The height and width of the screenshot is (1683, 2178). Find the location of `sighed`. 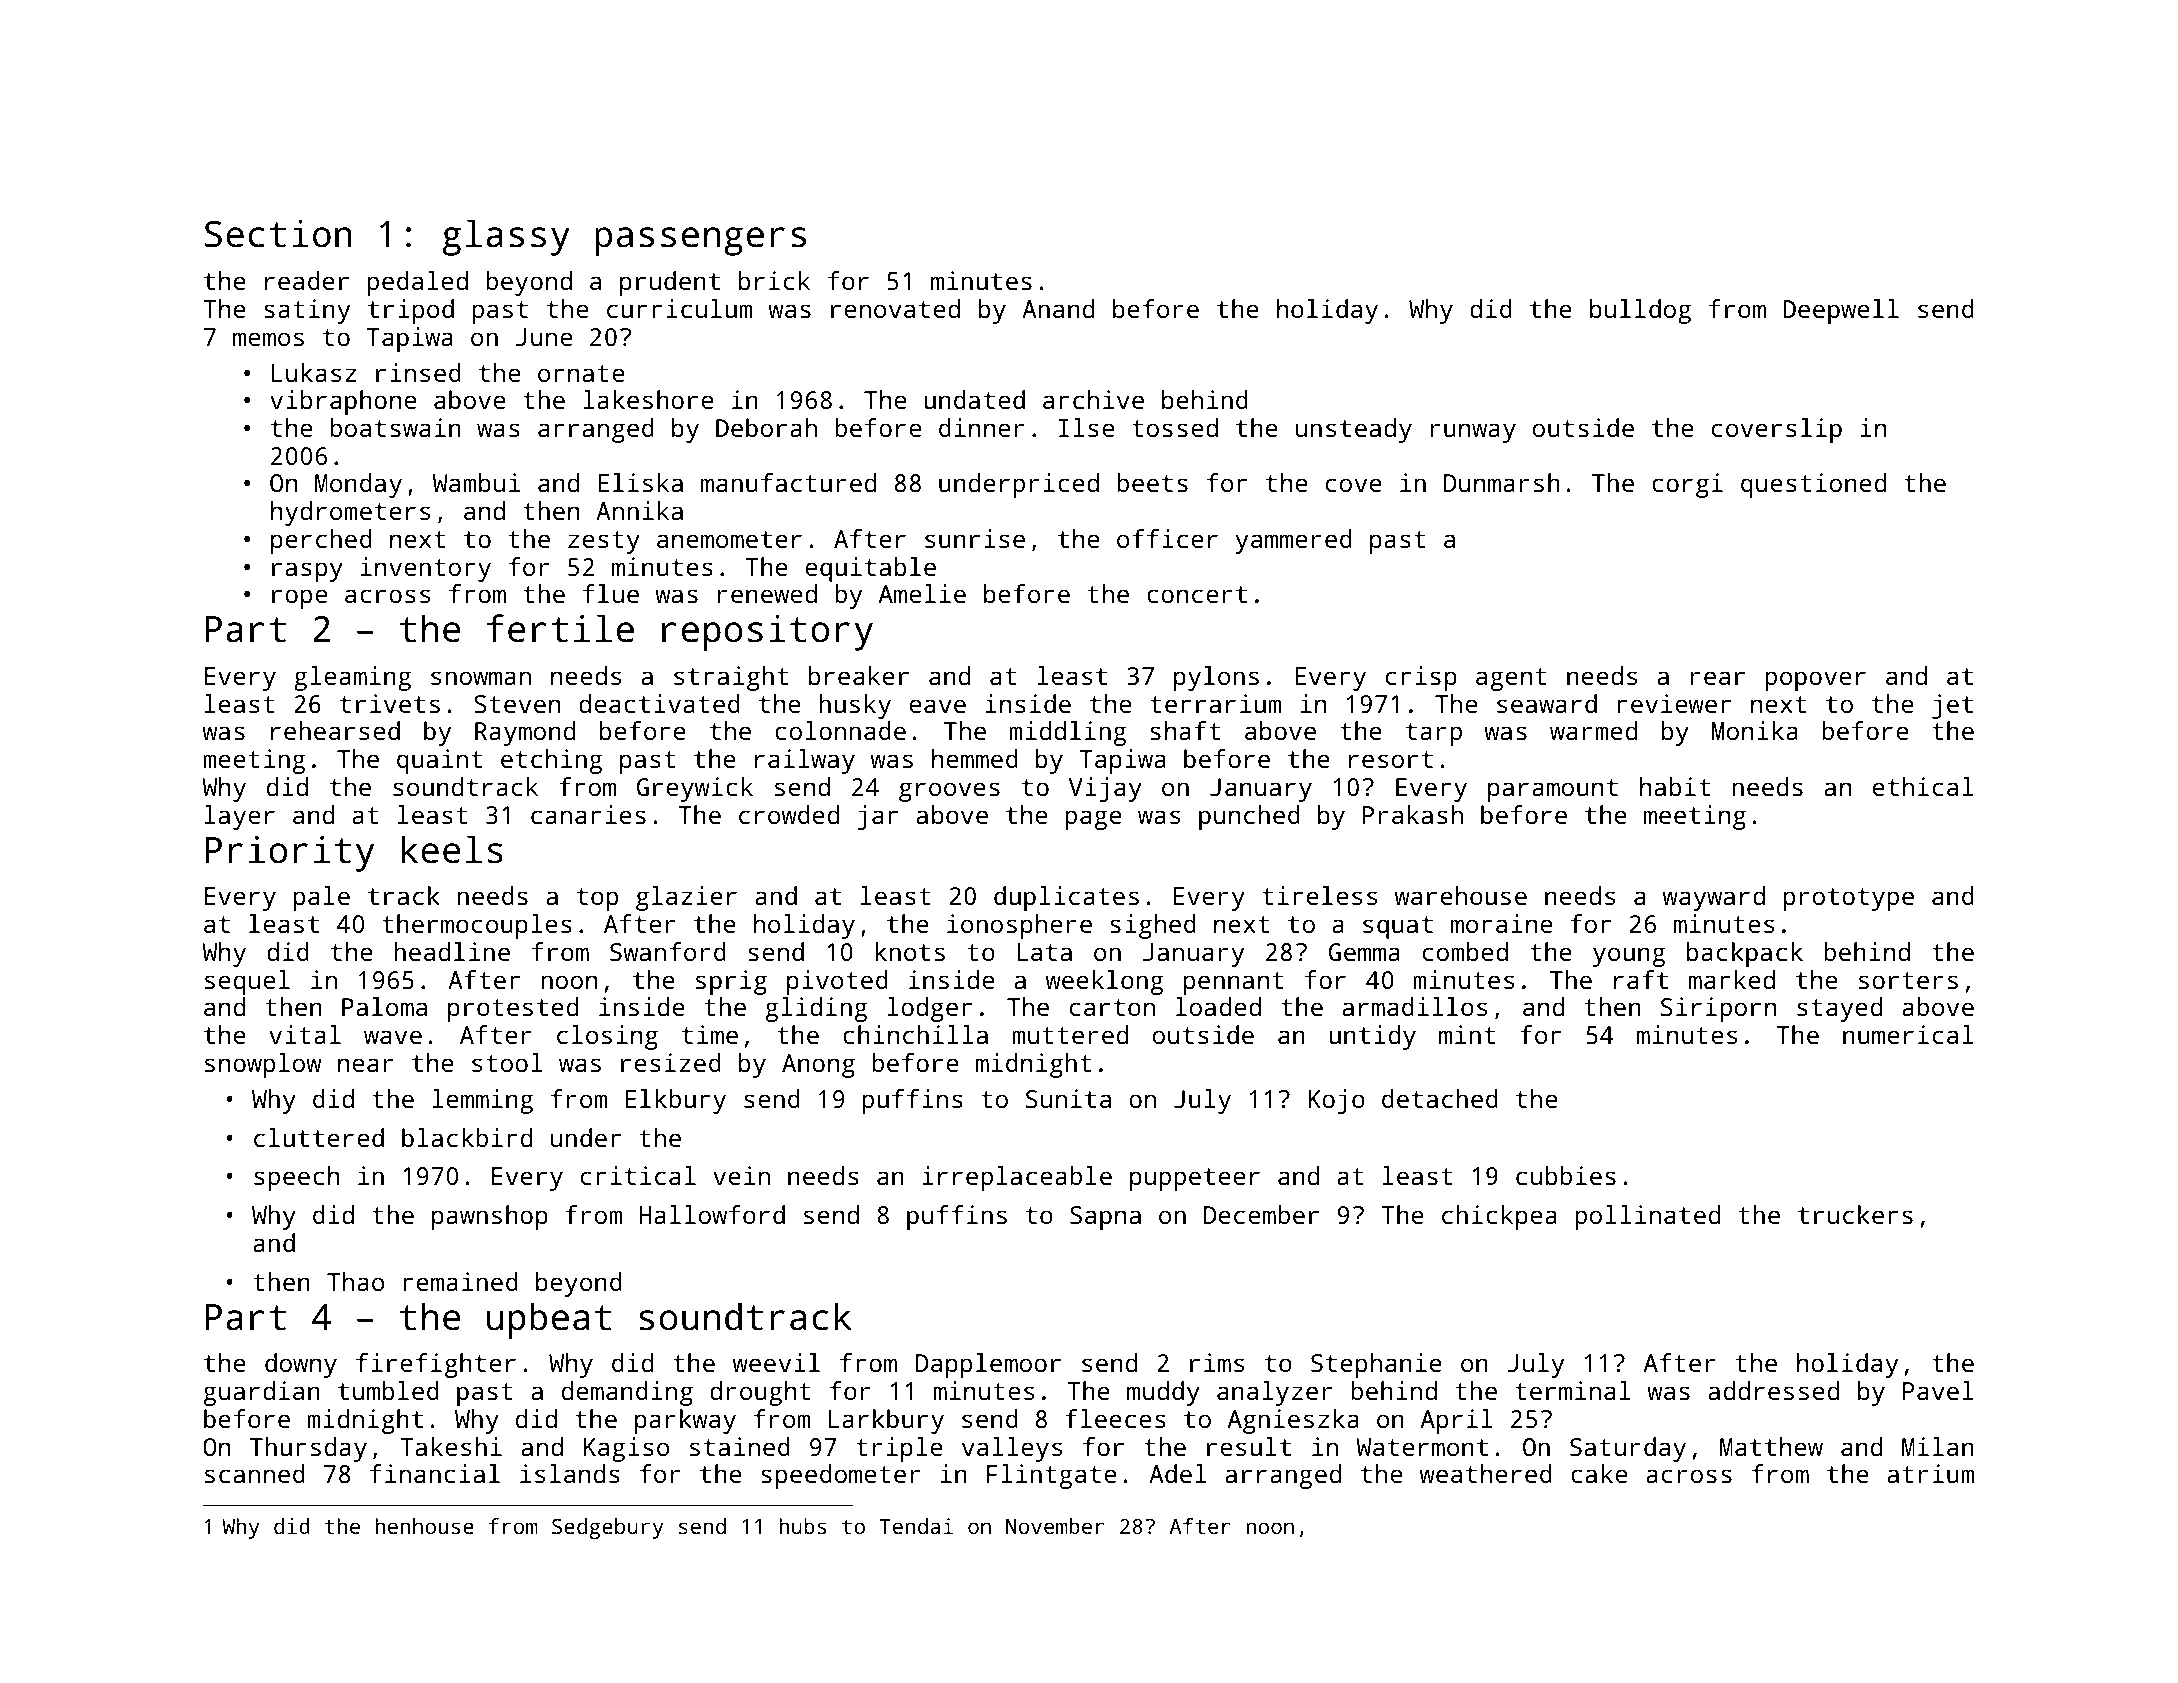

sighed is located at coordinates (1153, 926).
